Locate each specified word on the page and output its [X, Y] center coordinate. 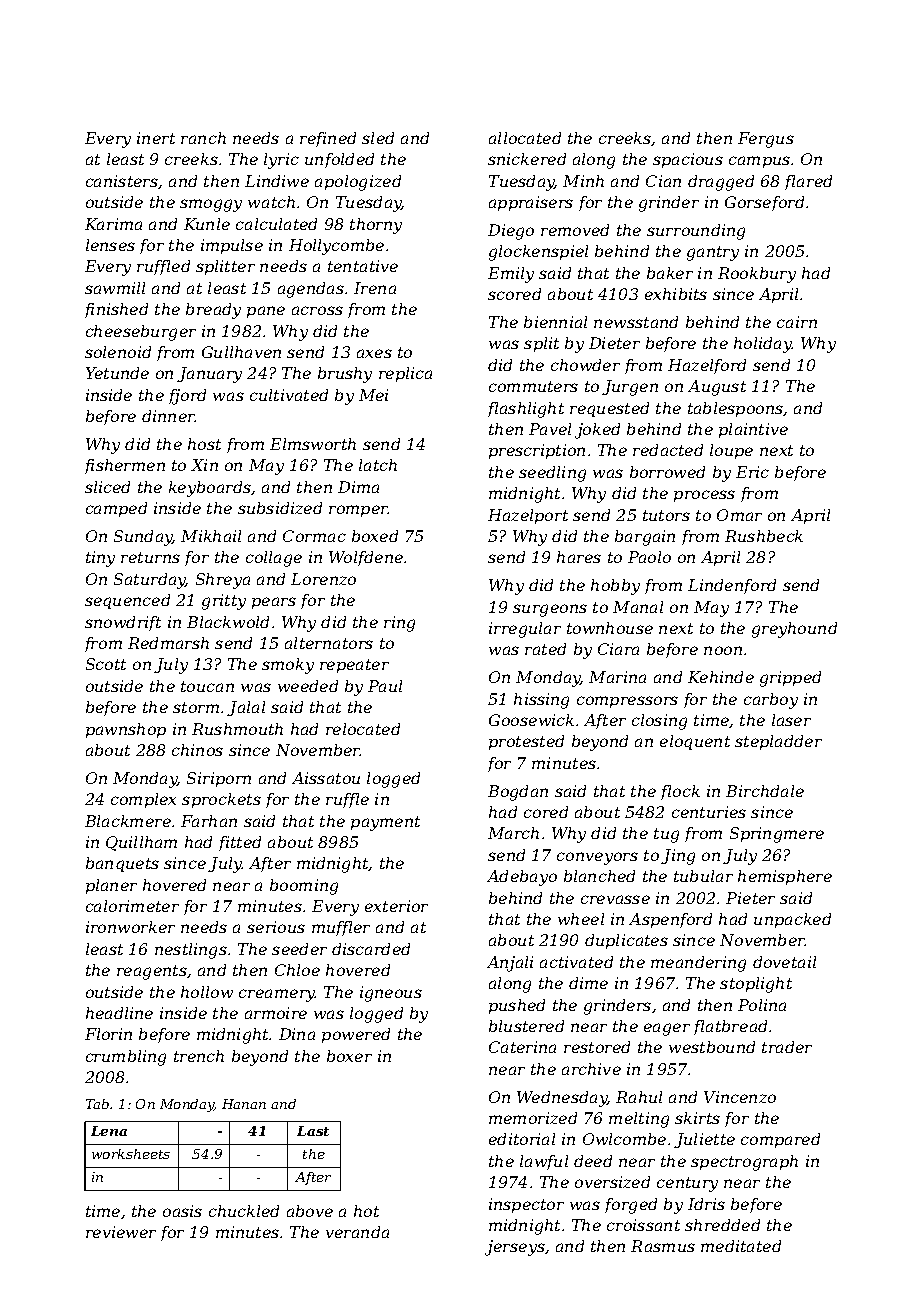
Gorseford [764, 203]
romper [359, 511]
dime [588, 983]
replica [405, 374]
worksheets [131, 1154]
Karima [113, 224]
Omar [739, 515]
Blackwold [228, 622]
